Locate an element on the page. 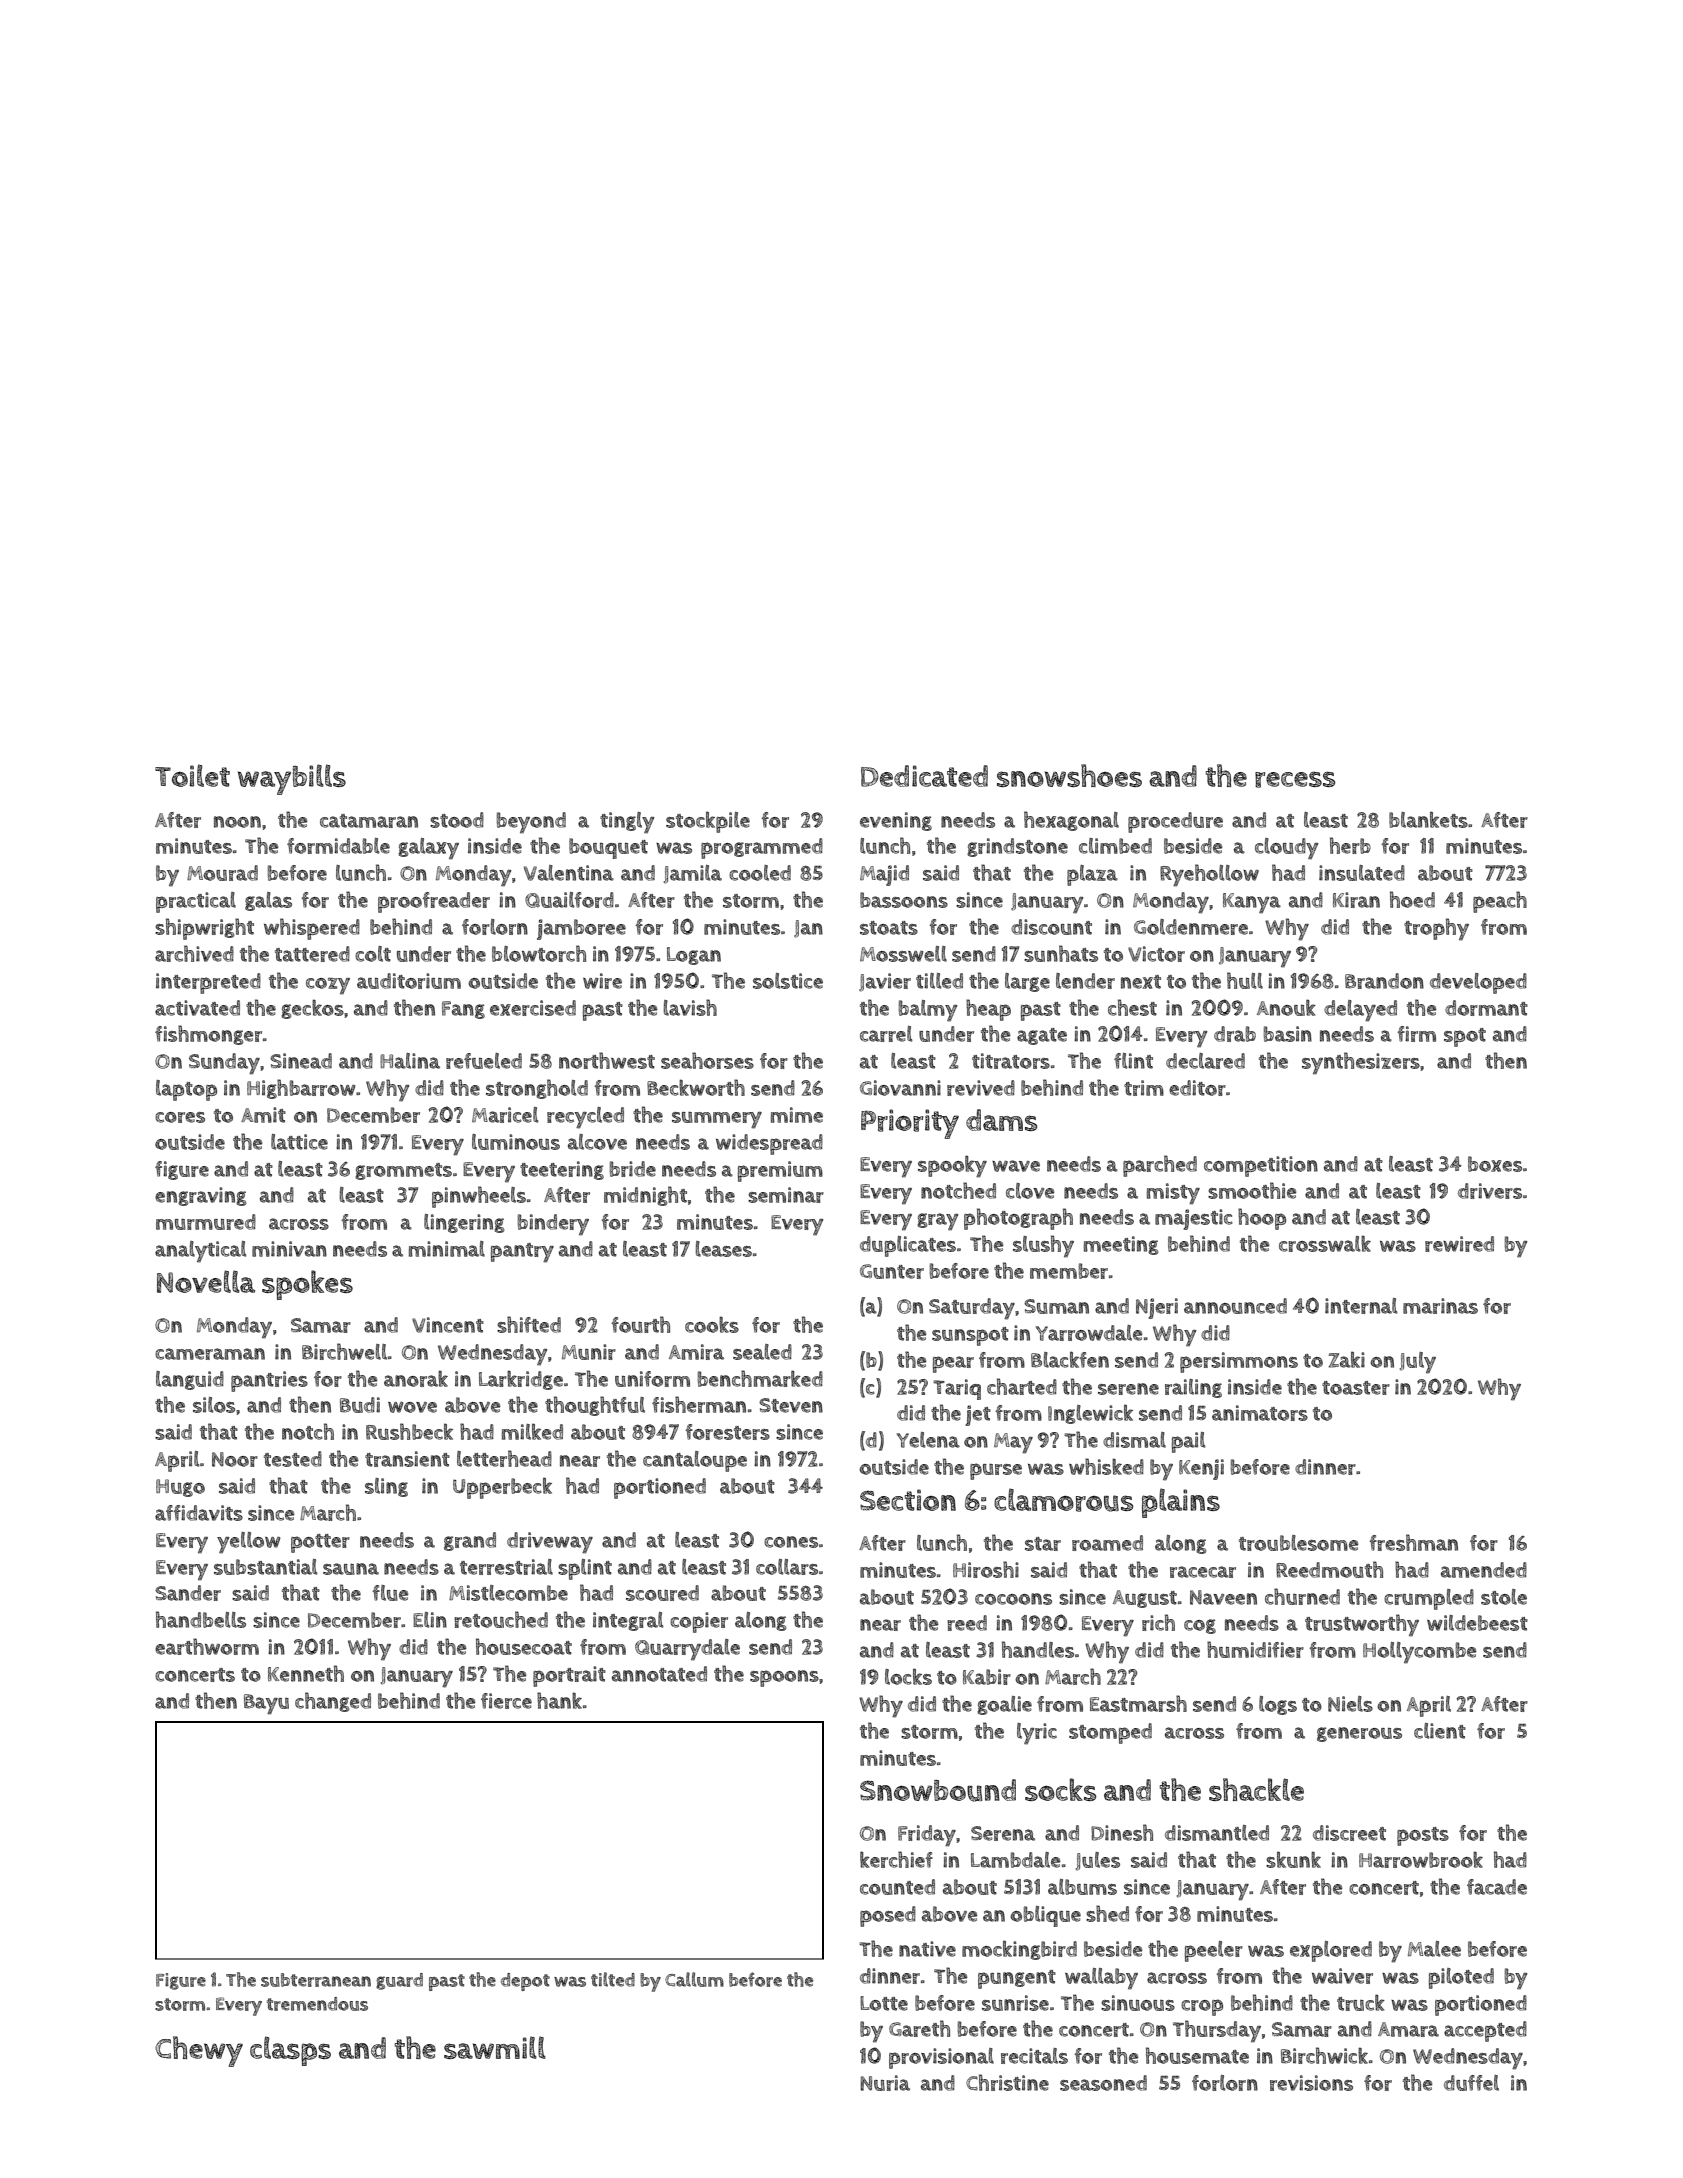 This image has height=2178, width=1683. revisions is located at coordinates (1311, 2083).
